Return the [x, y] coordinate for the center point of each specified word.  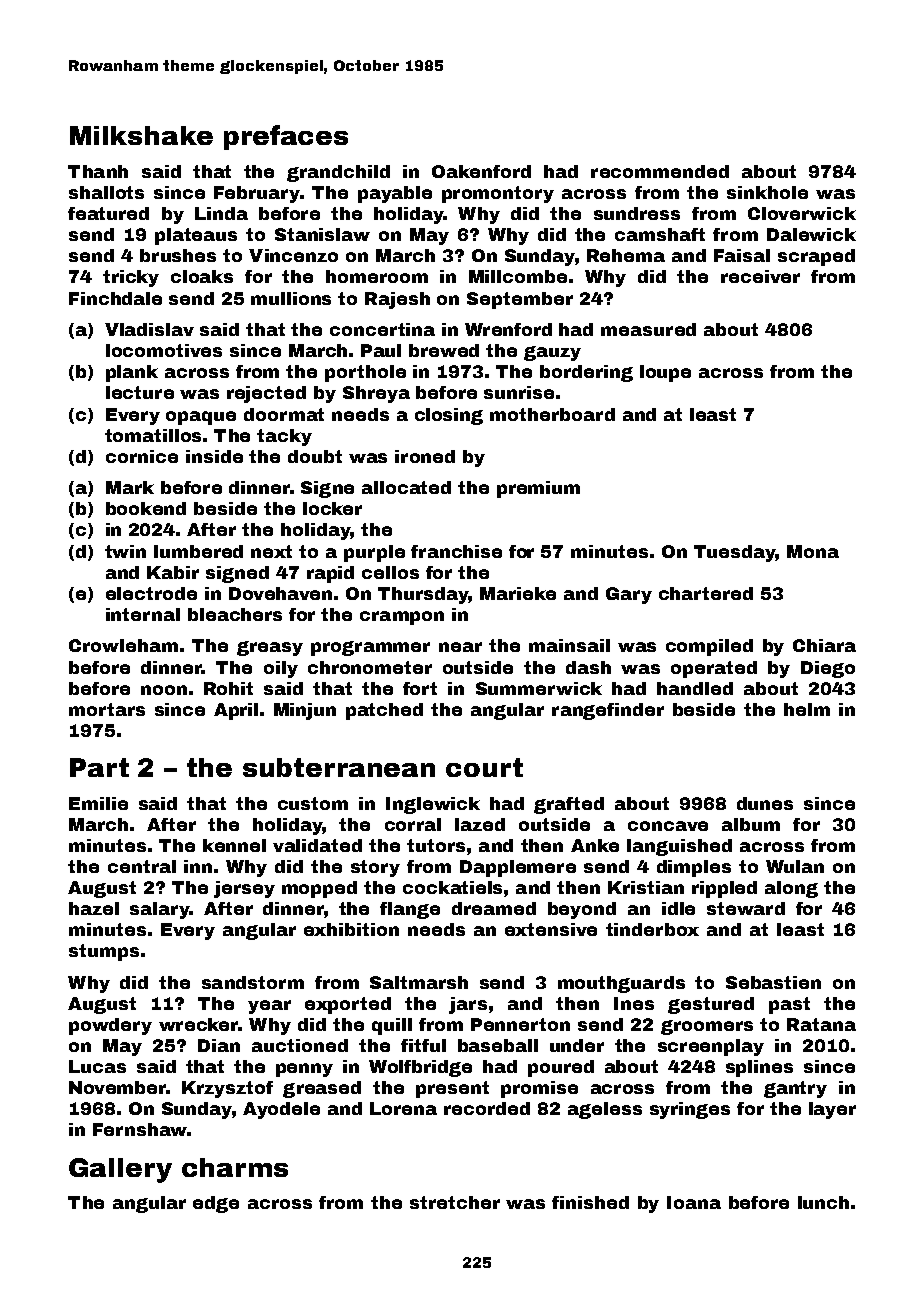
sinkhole [767, 192]
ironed [425, 456]
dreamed [494, 908]
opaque [201, 418]
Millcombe [518, 276]
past [789, 1005]
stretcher [455, 1202]
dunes [765, 803]
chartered [706, 593]
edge [216, 1204]
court [484, 767]
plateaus [196, 236]
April [236, 711]
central [142, 866]
